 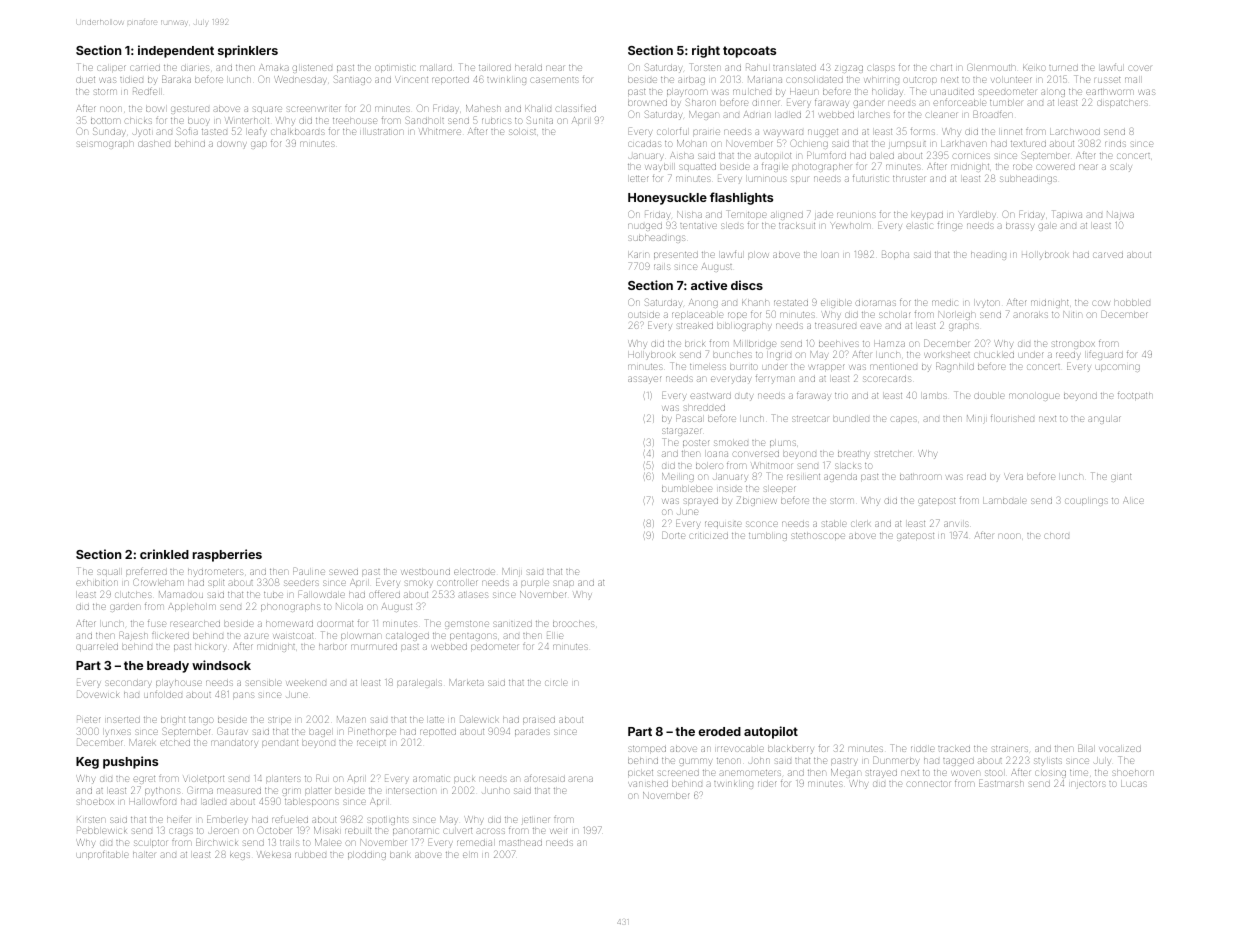 What do you see at coordinates (645, 380) in the screenshot?
I see `assayer` at bounding box center [645, 380].
